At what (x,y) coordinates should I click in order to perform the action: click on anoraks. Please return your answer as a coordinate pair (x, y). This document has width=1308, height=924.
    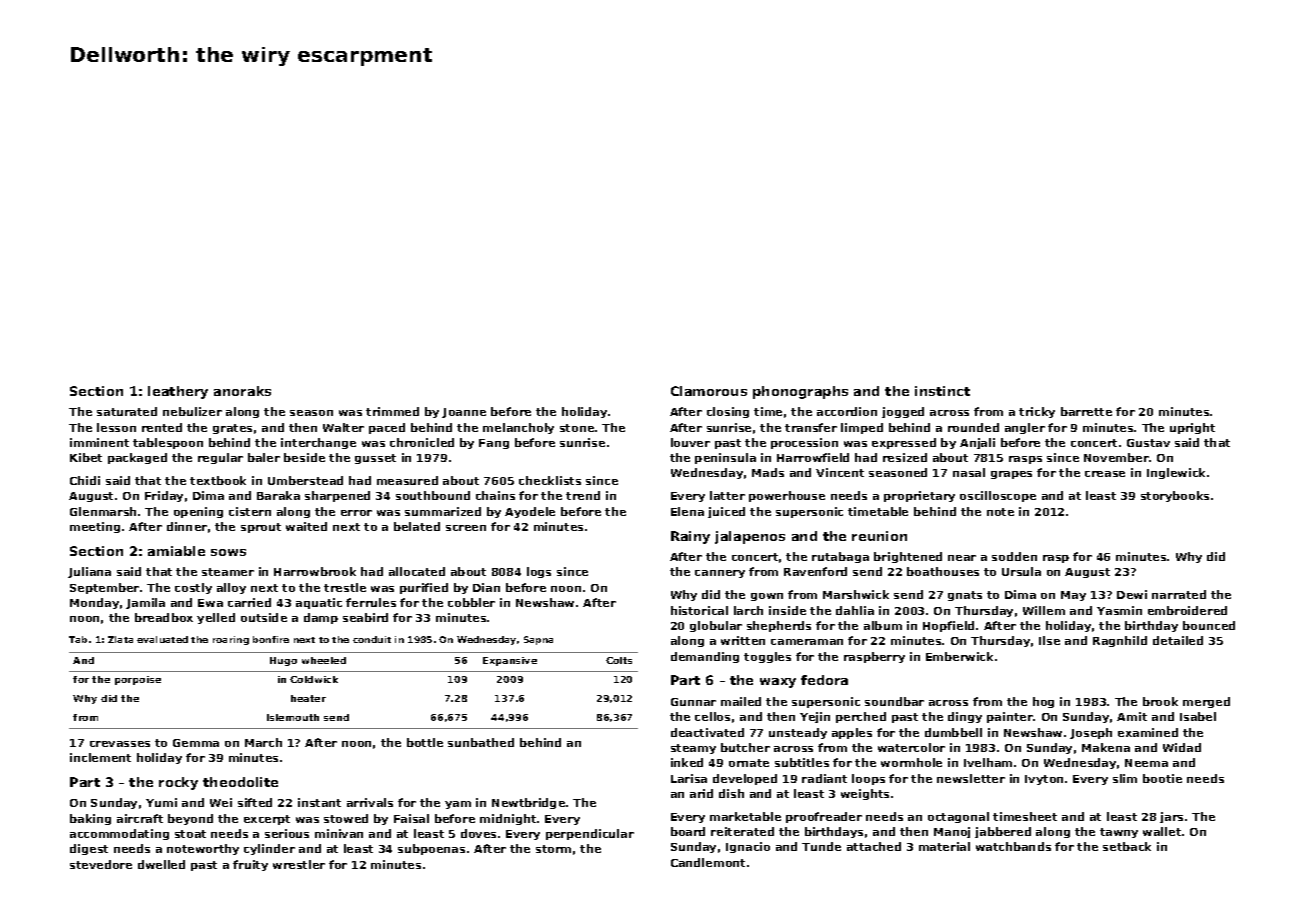
    Looking at the image, I should click on (242, 391).
